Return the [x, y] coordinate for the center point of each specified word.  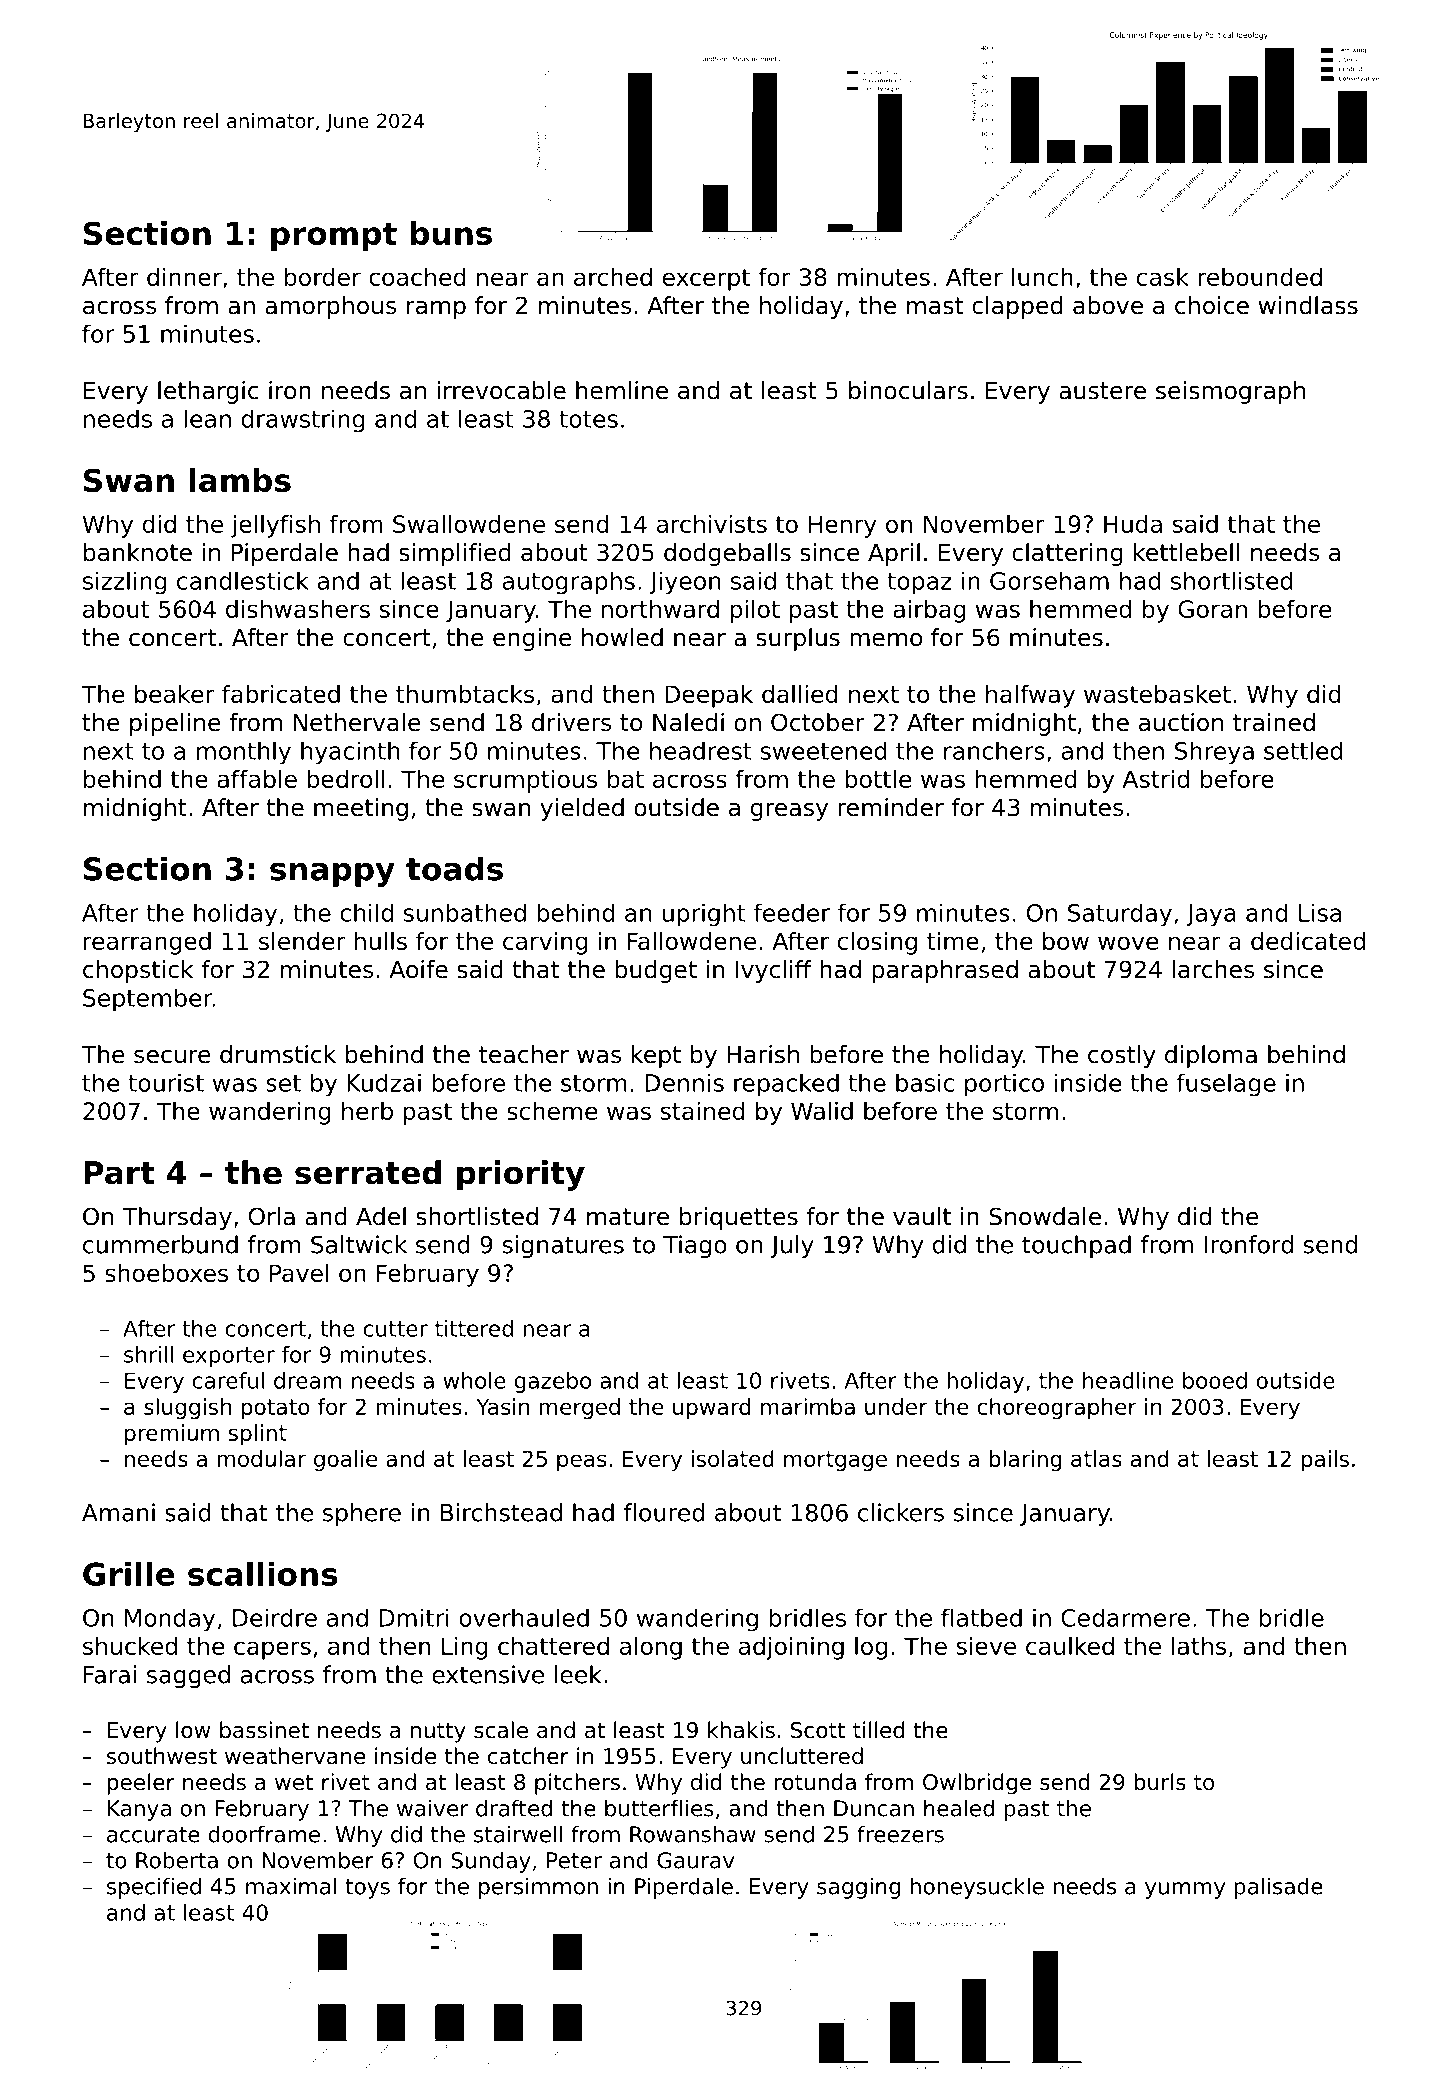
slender [302, 941]
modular [261, 1458]
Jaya [1211, 915]
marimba [808, 1406]
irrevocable [501, 390]
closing [877, 943]
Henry [843, 526]
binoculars [908, 390]
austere [1102, 391]
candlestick [243, 580]
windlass [1308, 305]
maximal [291, 1886]
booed [1215, 1380]
